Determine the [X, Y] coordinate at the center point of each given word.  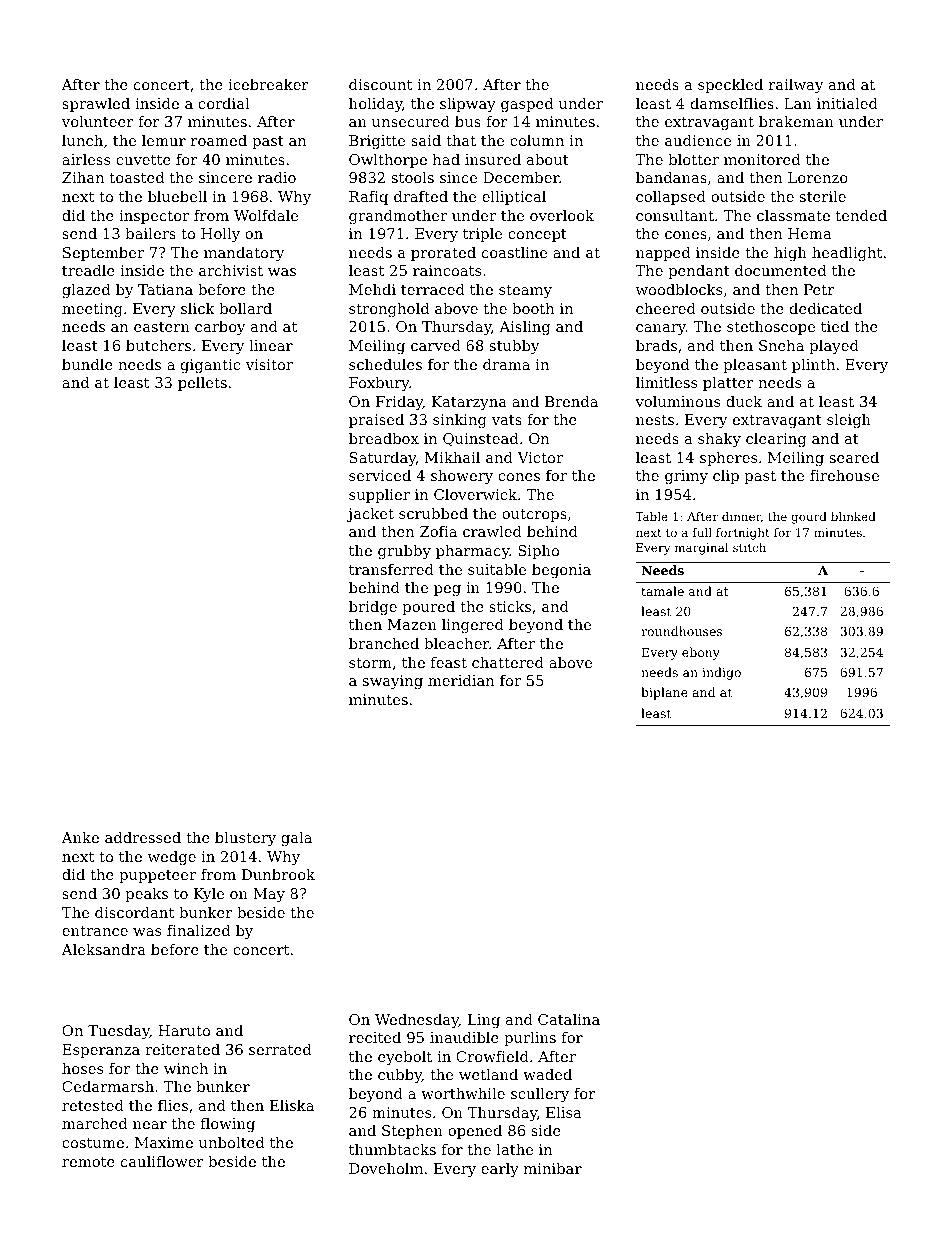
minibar [553, 1168]
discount [380, 84]
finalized [198, 930]
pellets [202, 384]
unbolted [231, 1142]
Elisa [564, 1112]
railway [796, 86]
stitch [749, 547]
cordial [223, 103]
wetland [488, 1074]
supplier [379, 496]
